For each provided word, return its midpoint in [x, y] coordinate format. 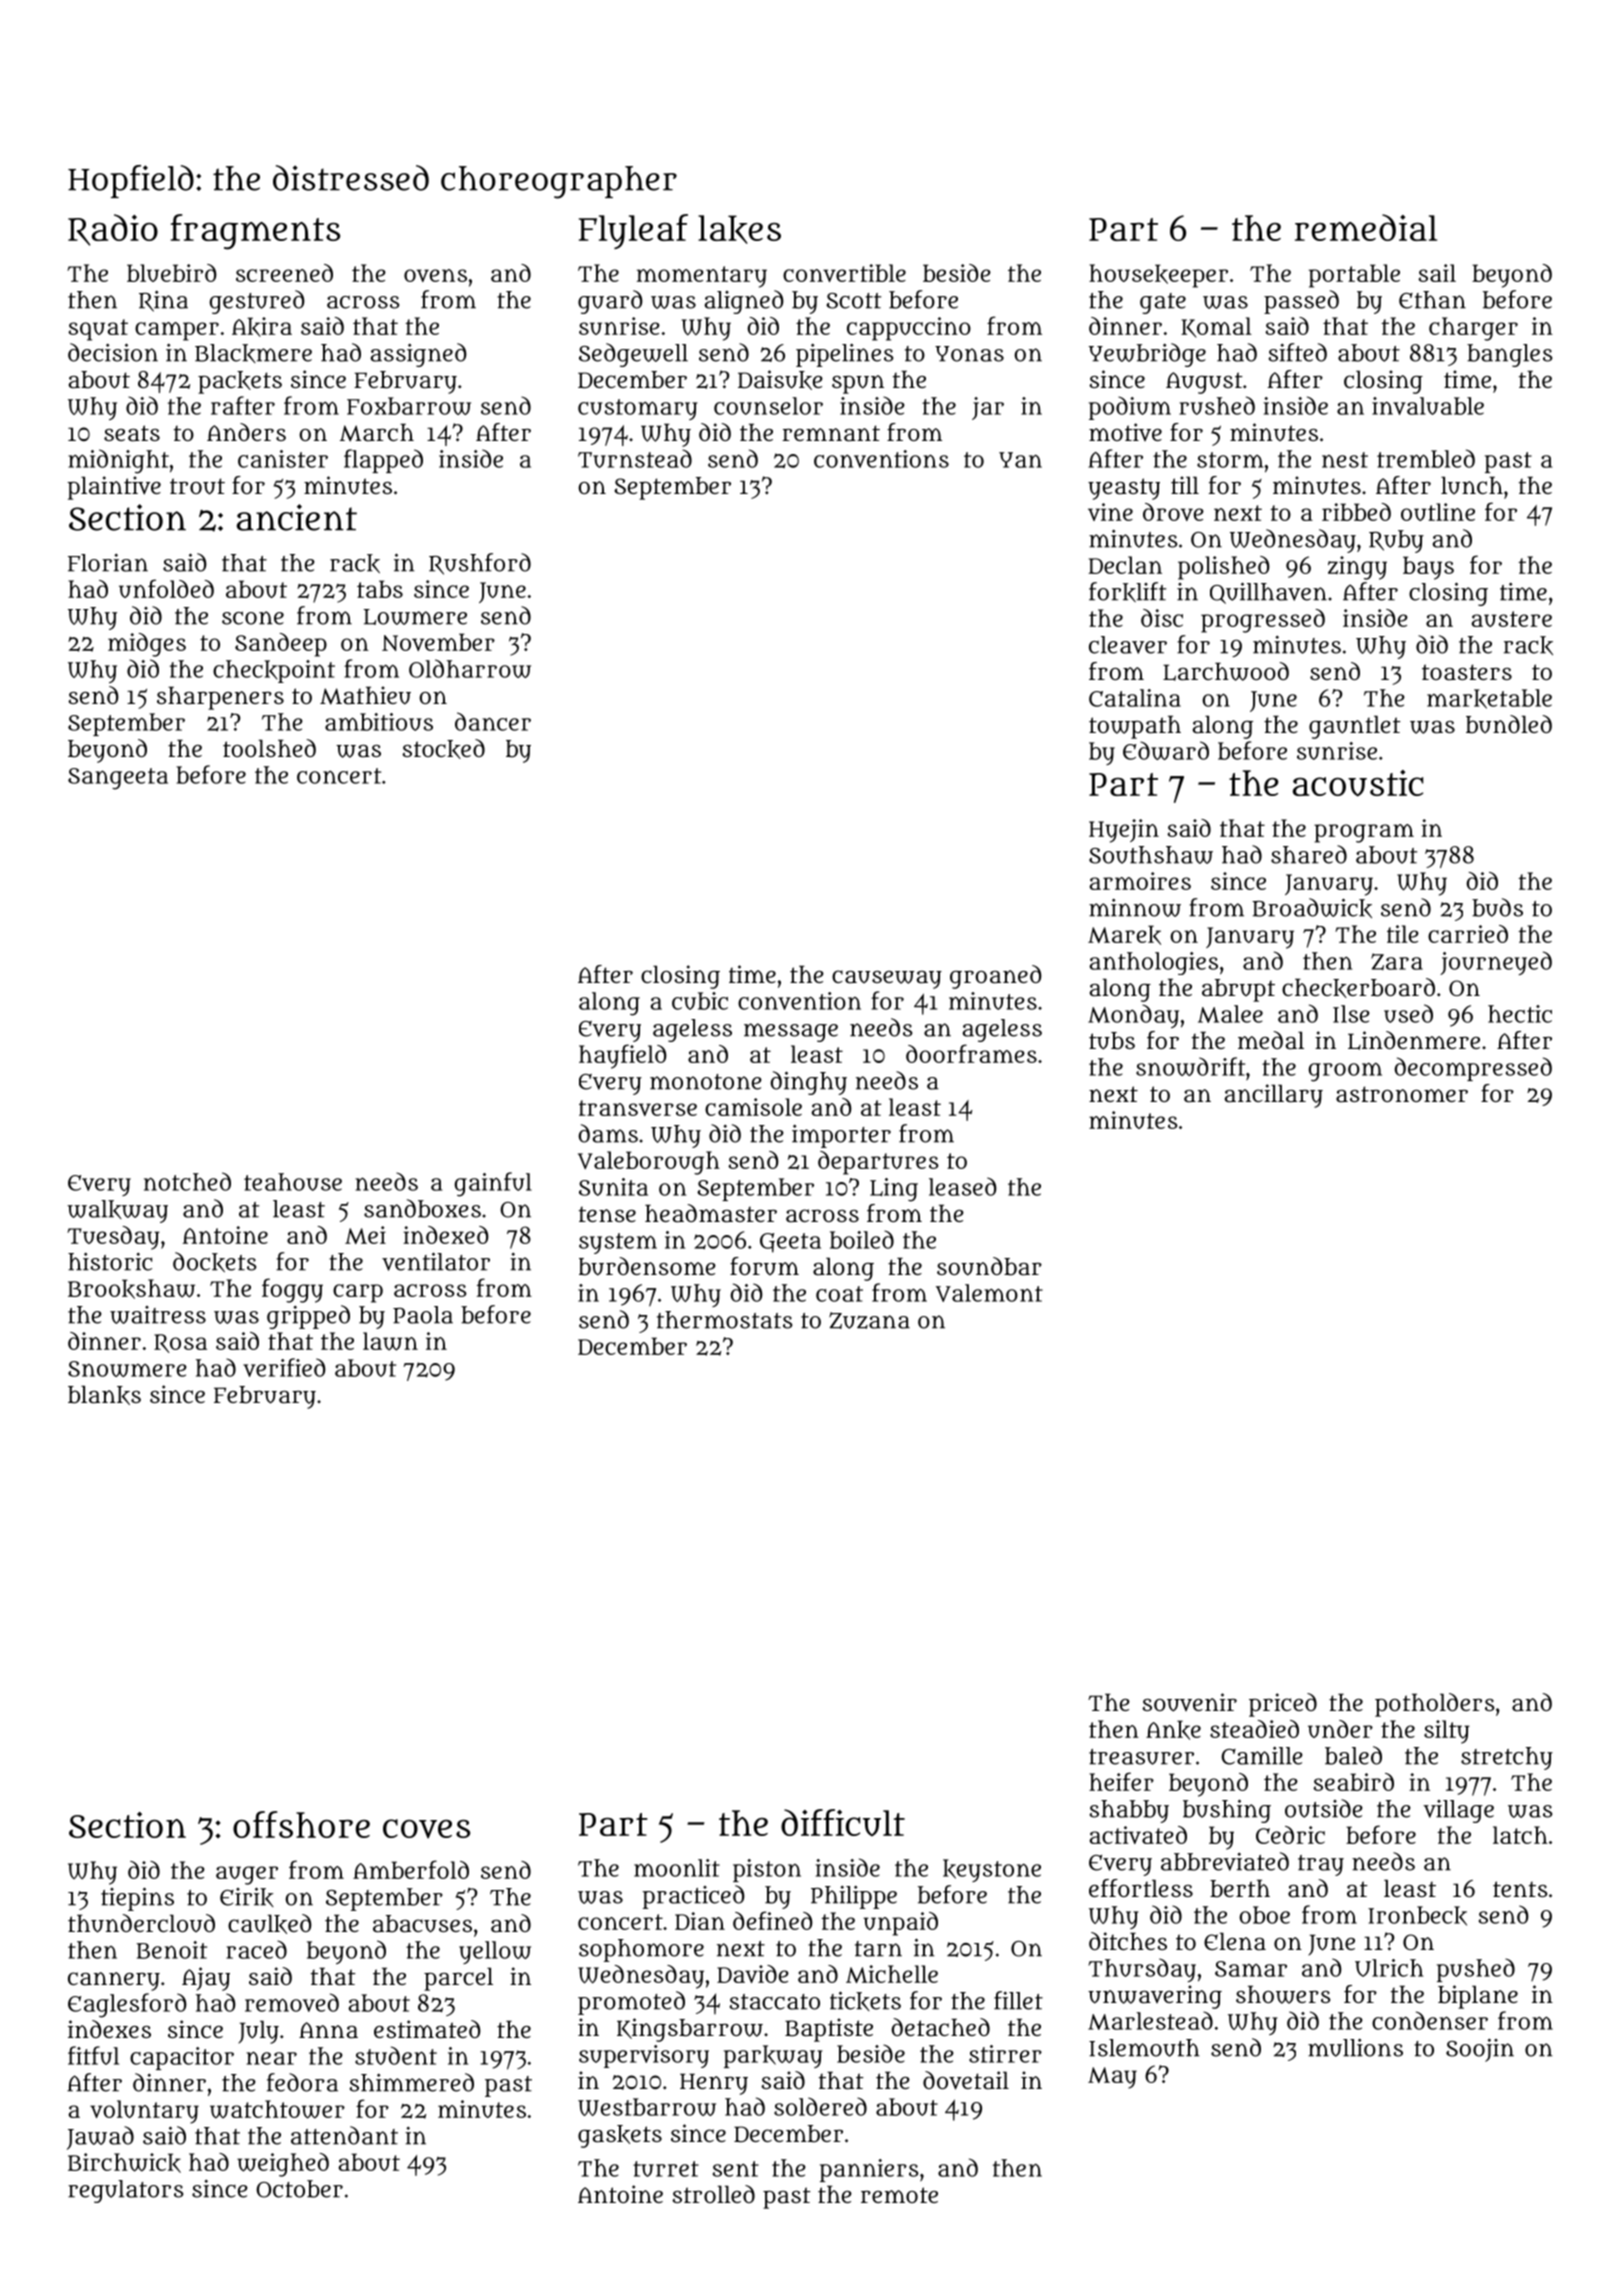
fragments [255, 232]
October [299, 2189]
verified [284, 1367]
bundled [1509, 724]
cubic [700, 1001]
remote [899, 2195]
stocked [443, 749]
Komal [1216, 327]
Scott [853, 301]
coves [426, 1829]
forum [764, 1266]
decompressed [1473, 1069]
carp [358, 1293]
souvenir [1189, 1702]
